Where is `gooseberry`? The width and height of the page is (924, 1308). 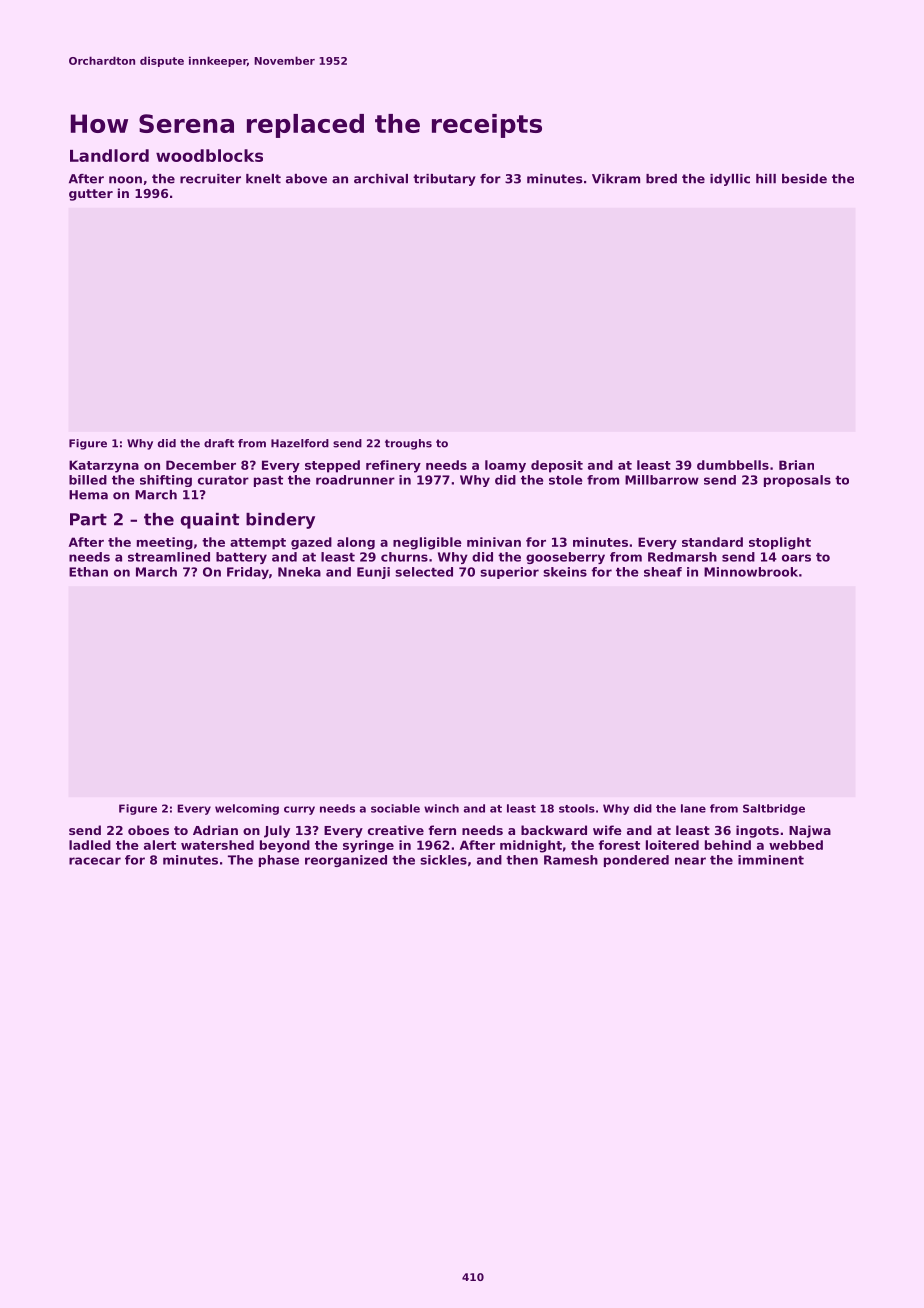 gooseberry is located at coordinates (565, 558).
